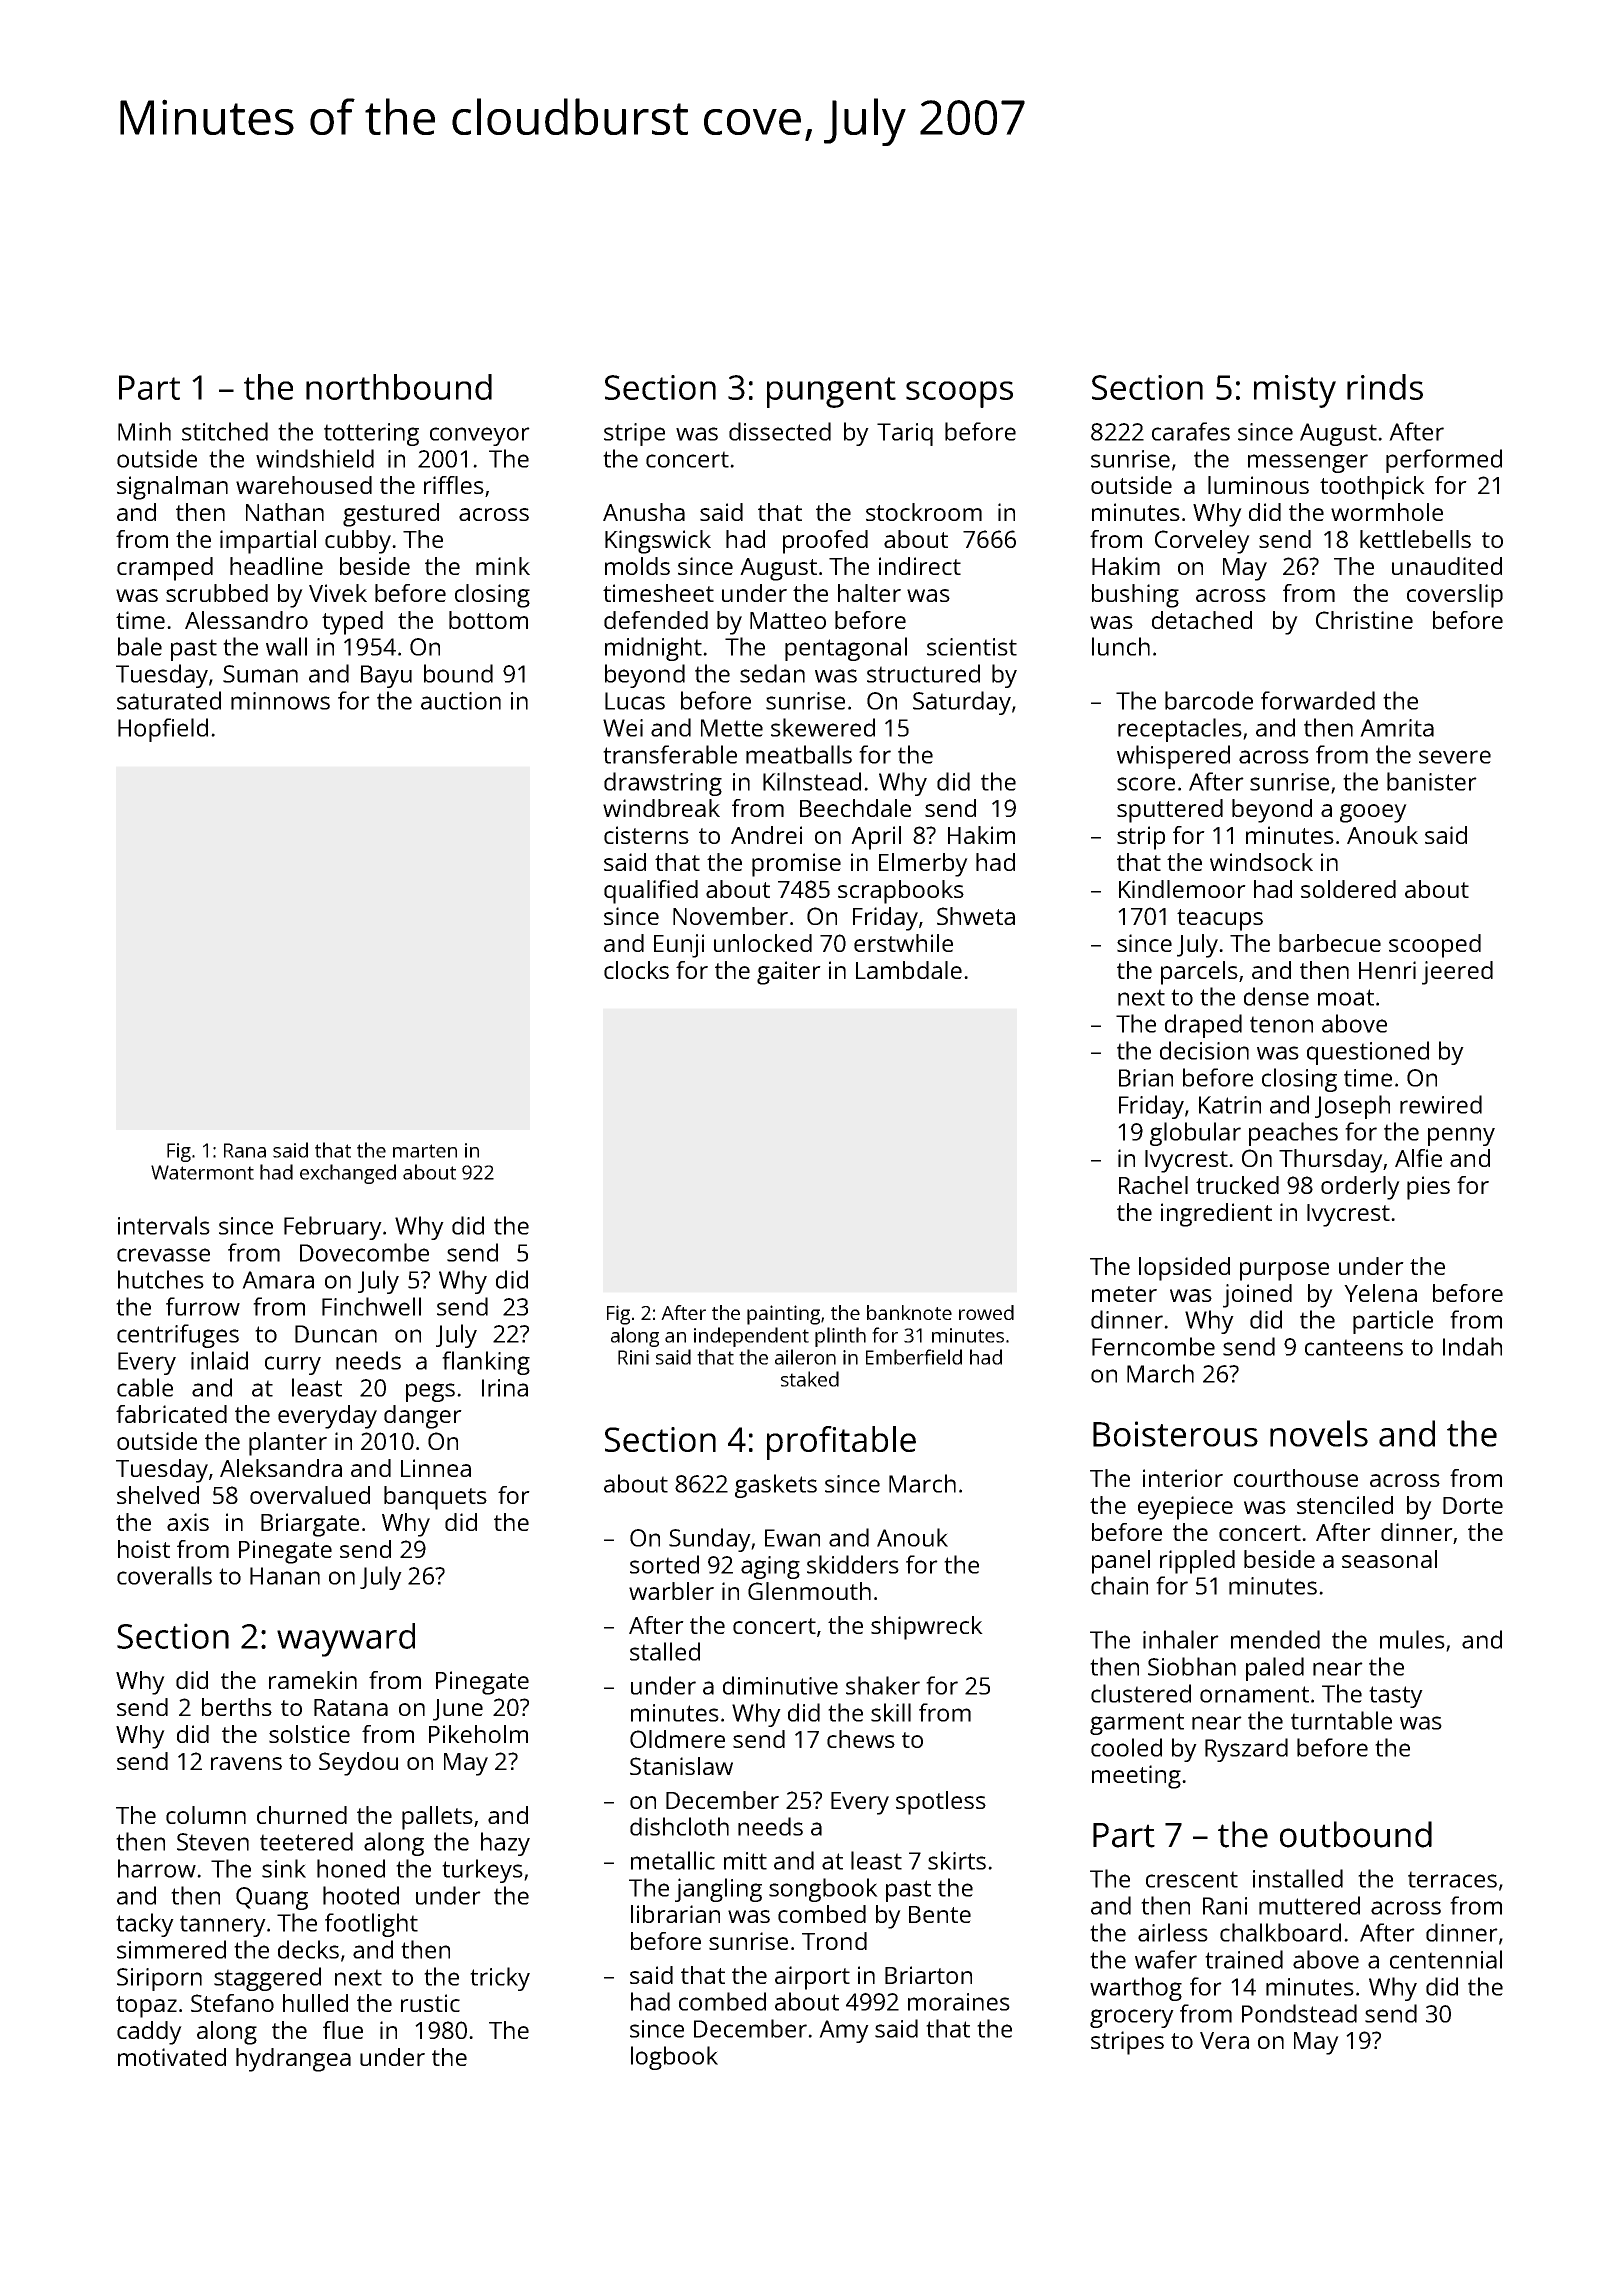 The image size is (1620, 2292). I want to click on motivated, so click(172, 2057).
